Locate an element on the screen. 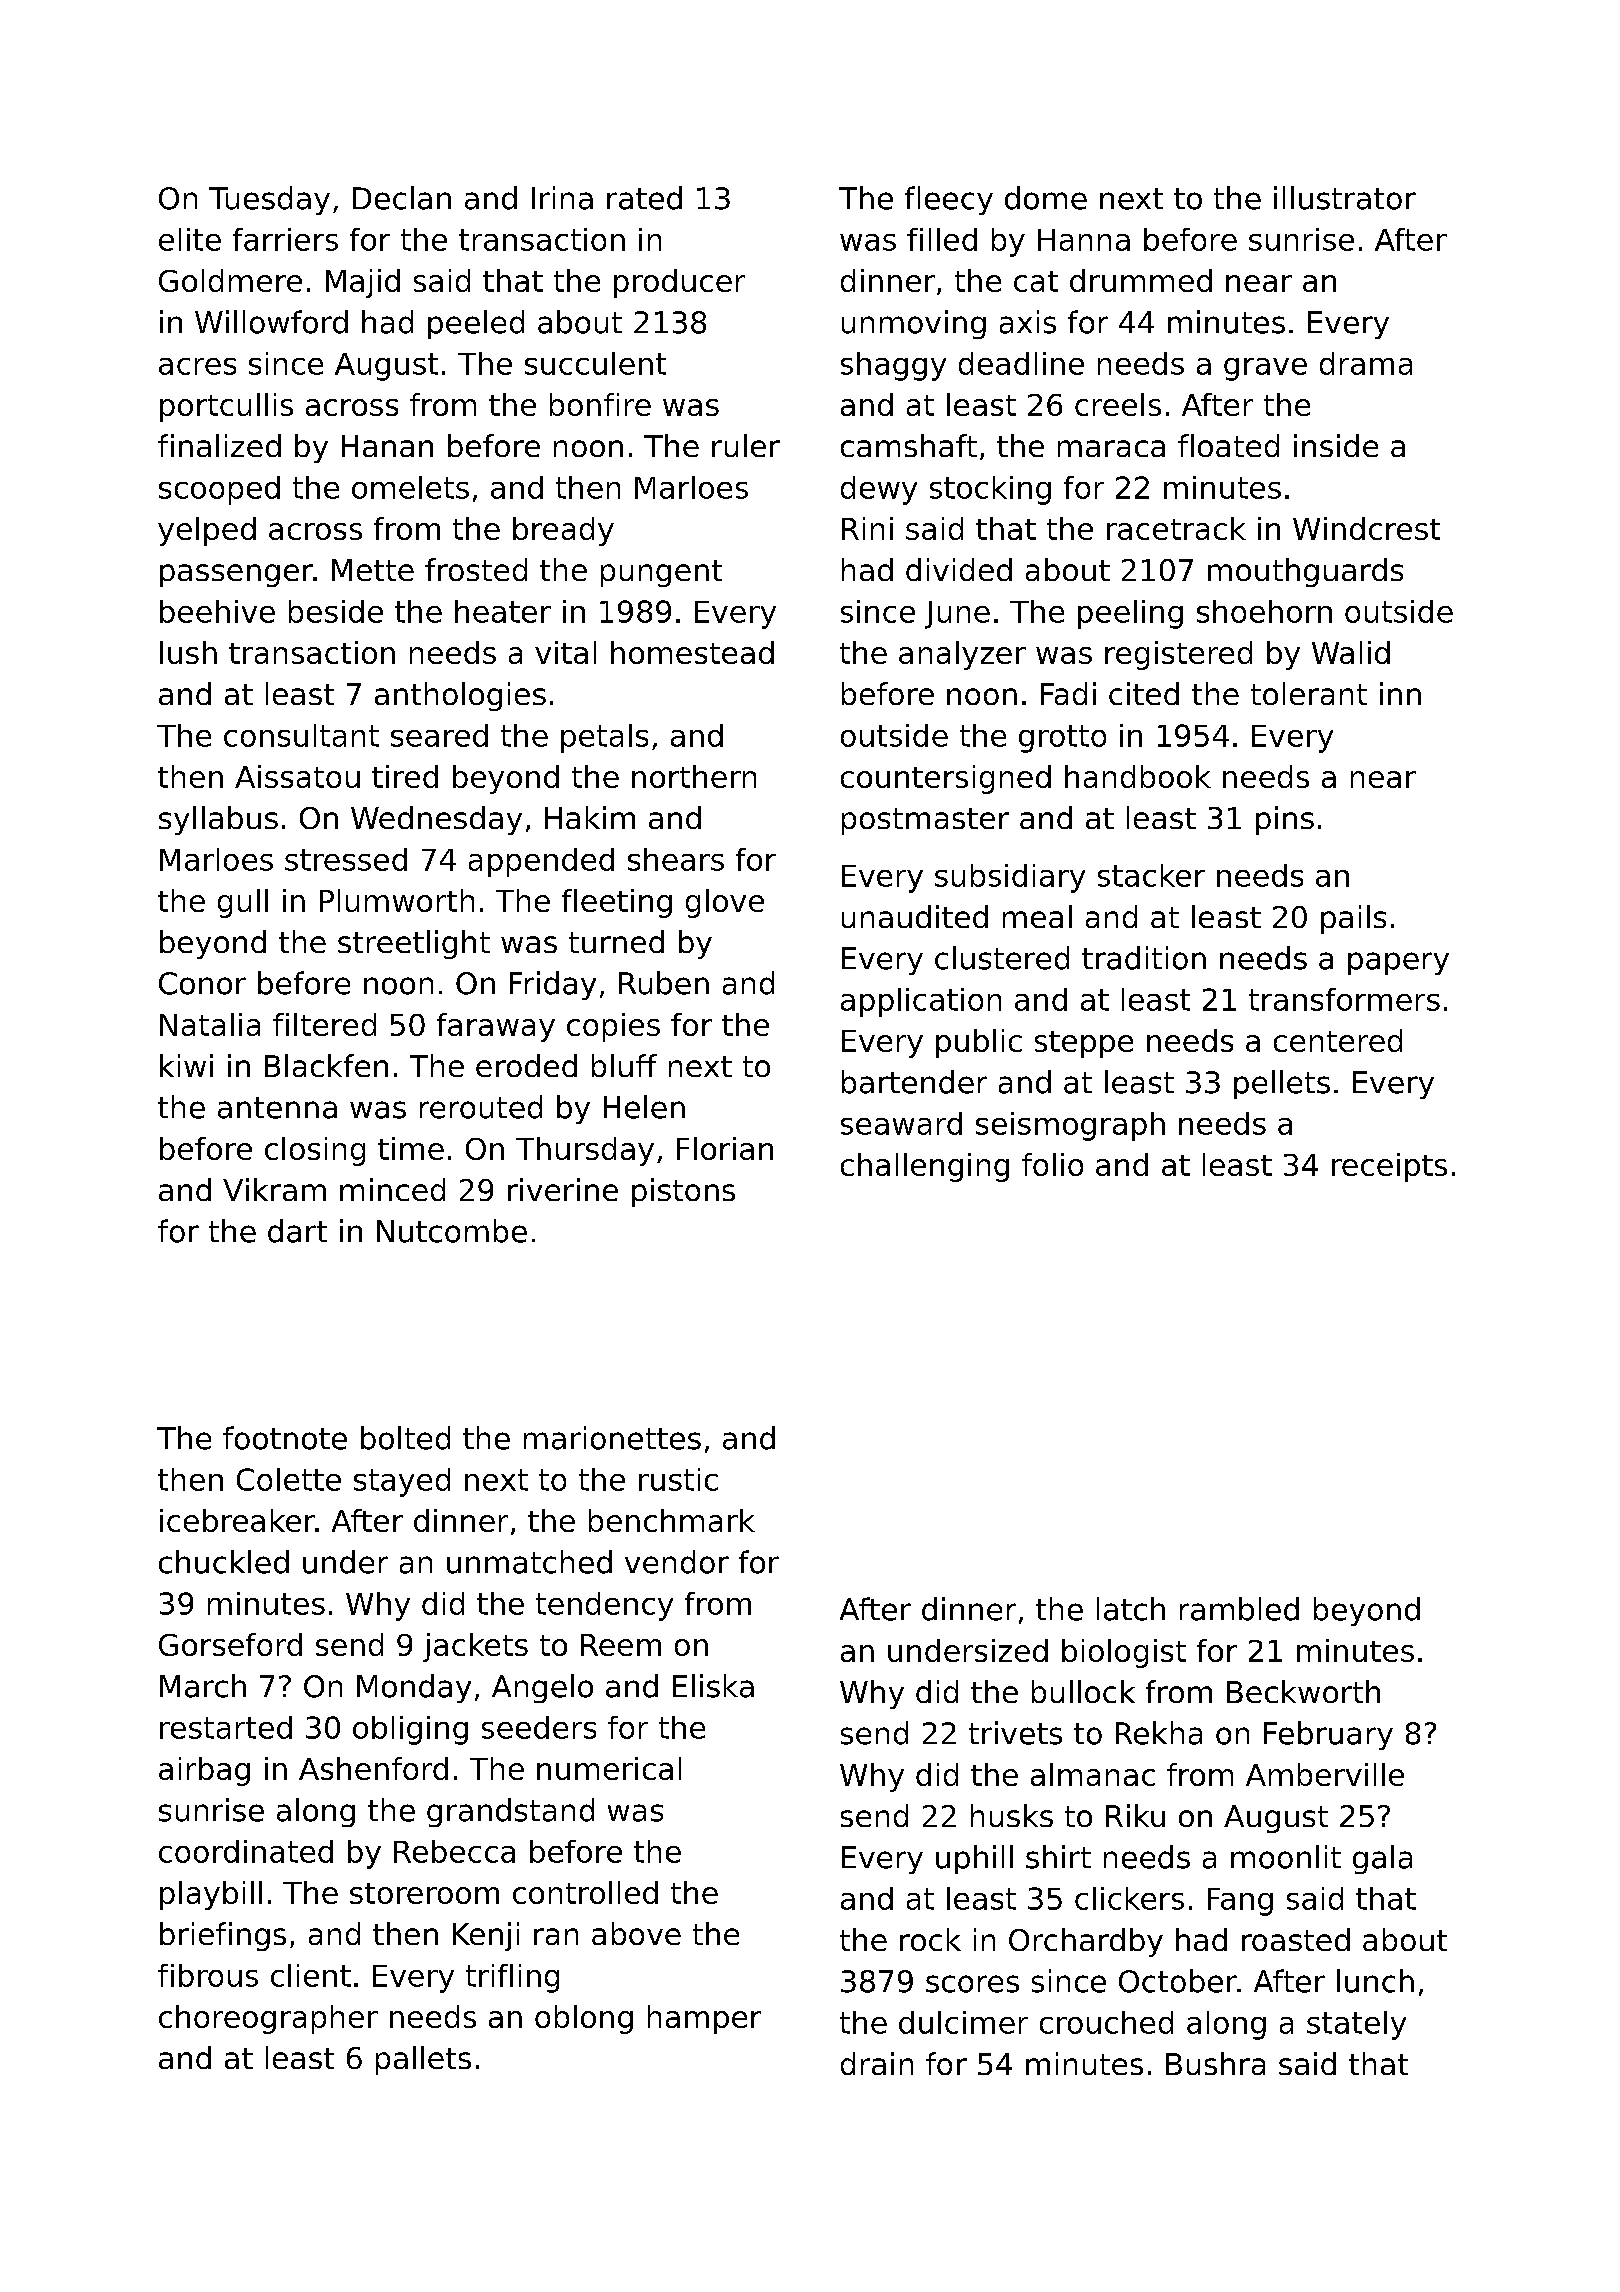 The width and height of the screenshot is (1620, 2292). minced is located at coordinates (392, 1189).
